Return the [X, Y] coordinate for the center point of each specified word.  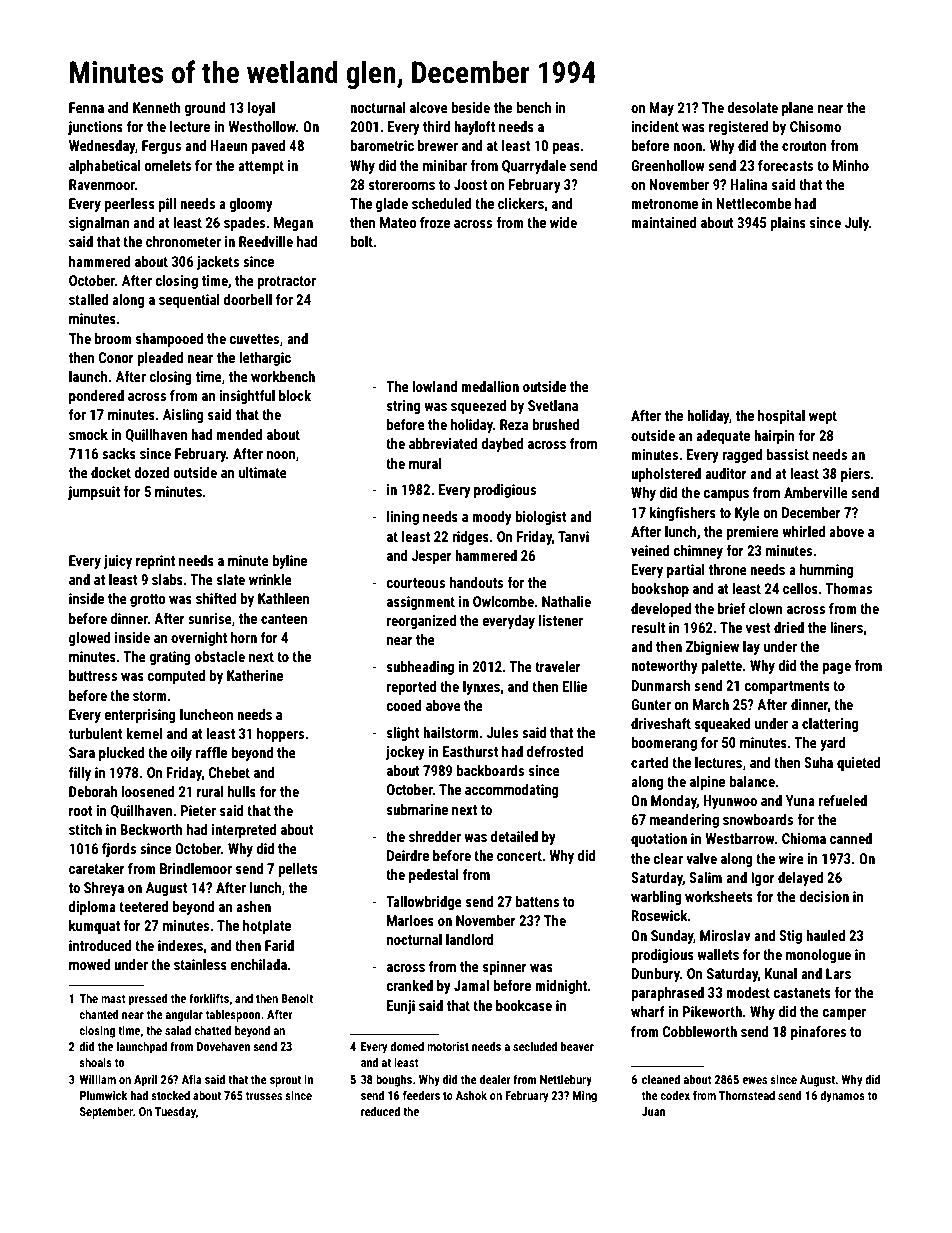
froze [435, 222]
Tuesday [175, 1112]
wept [823, 417]
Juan [654, 1111]
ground [204, 109]
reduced [380, 1111]
